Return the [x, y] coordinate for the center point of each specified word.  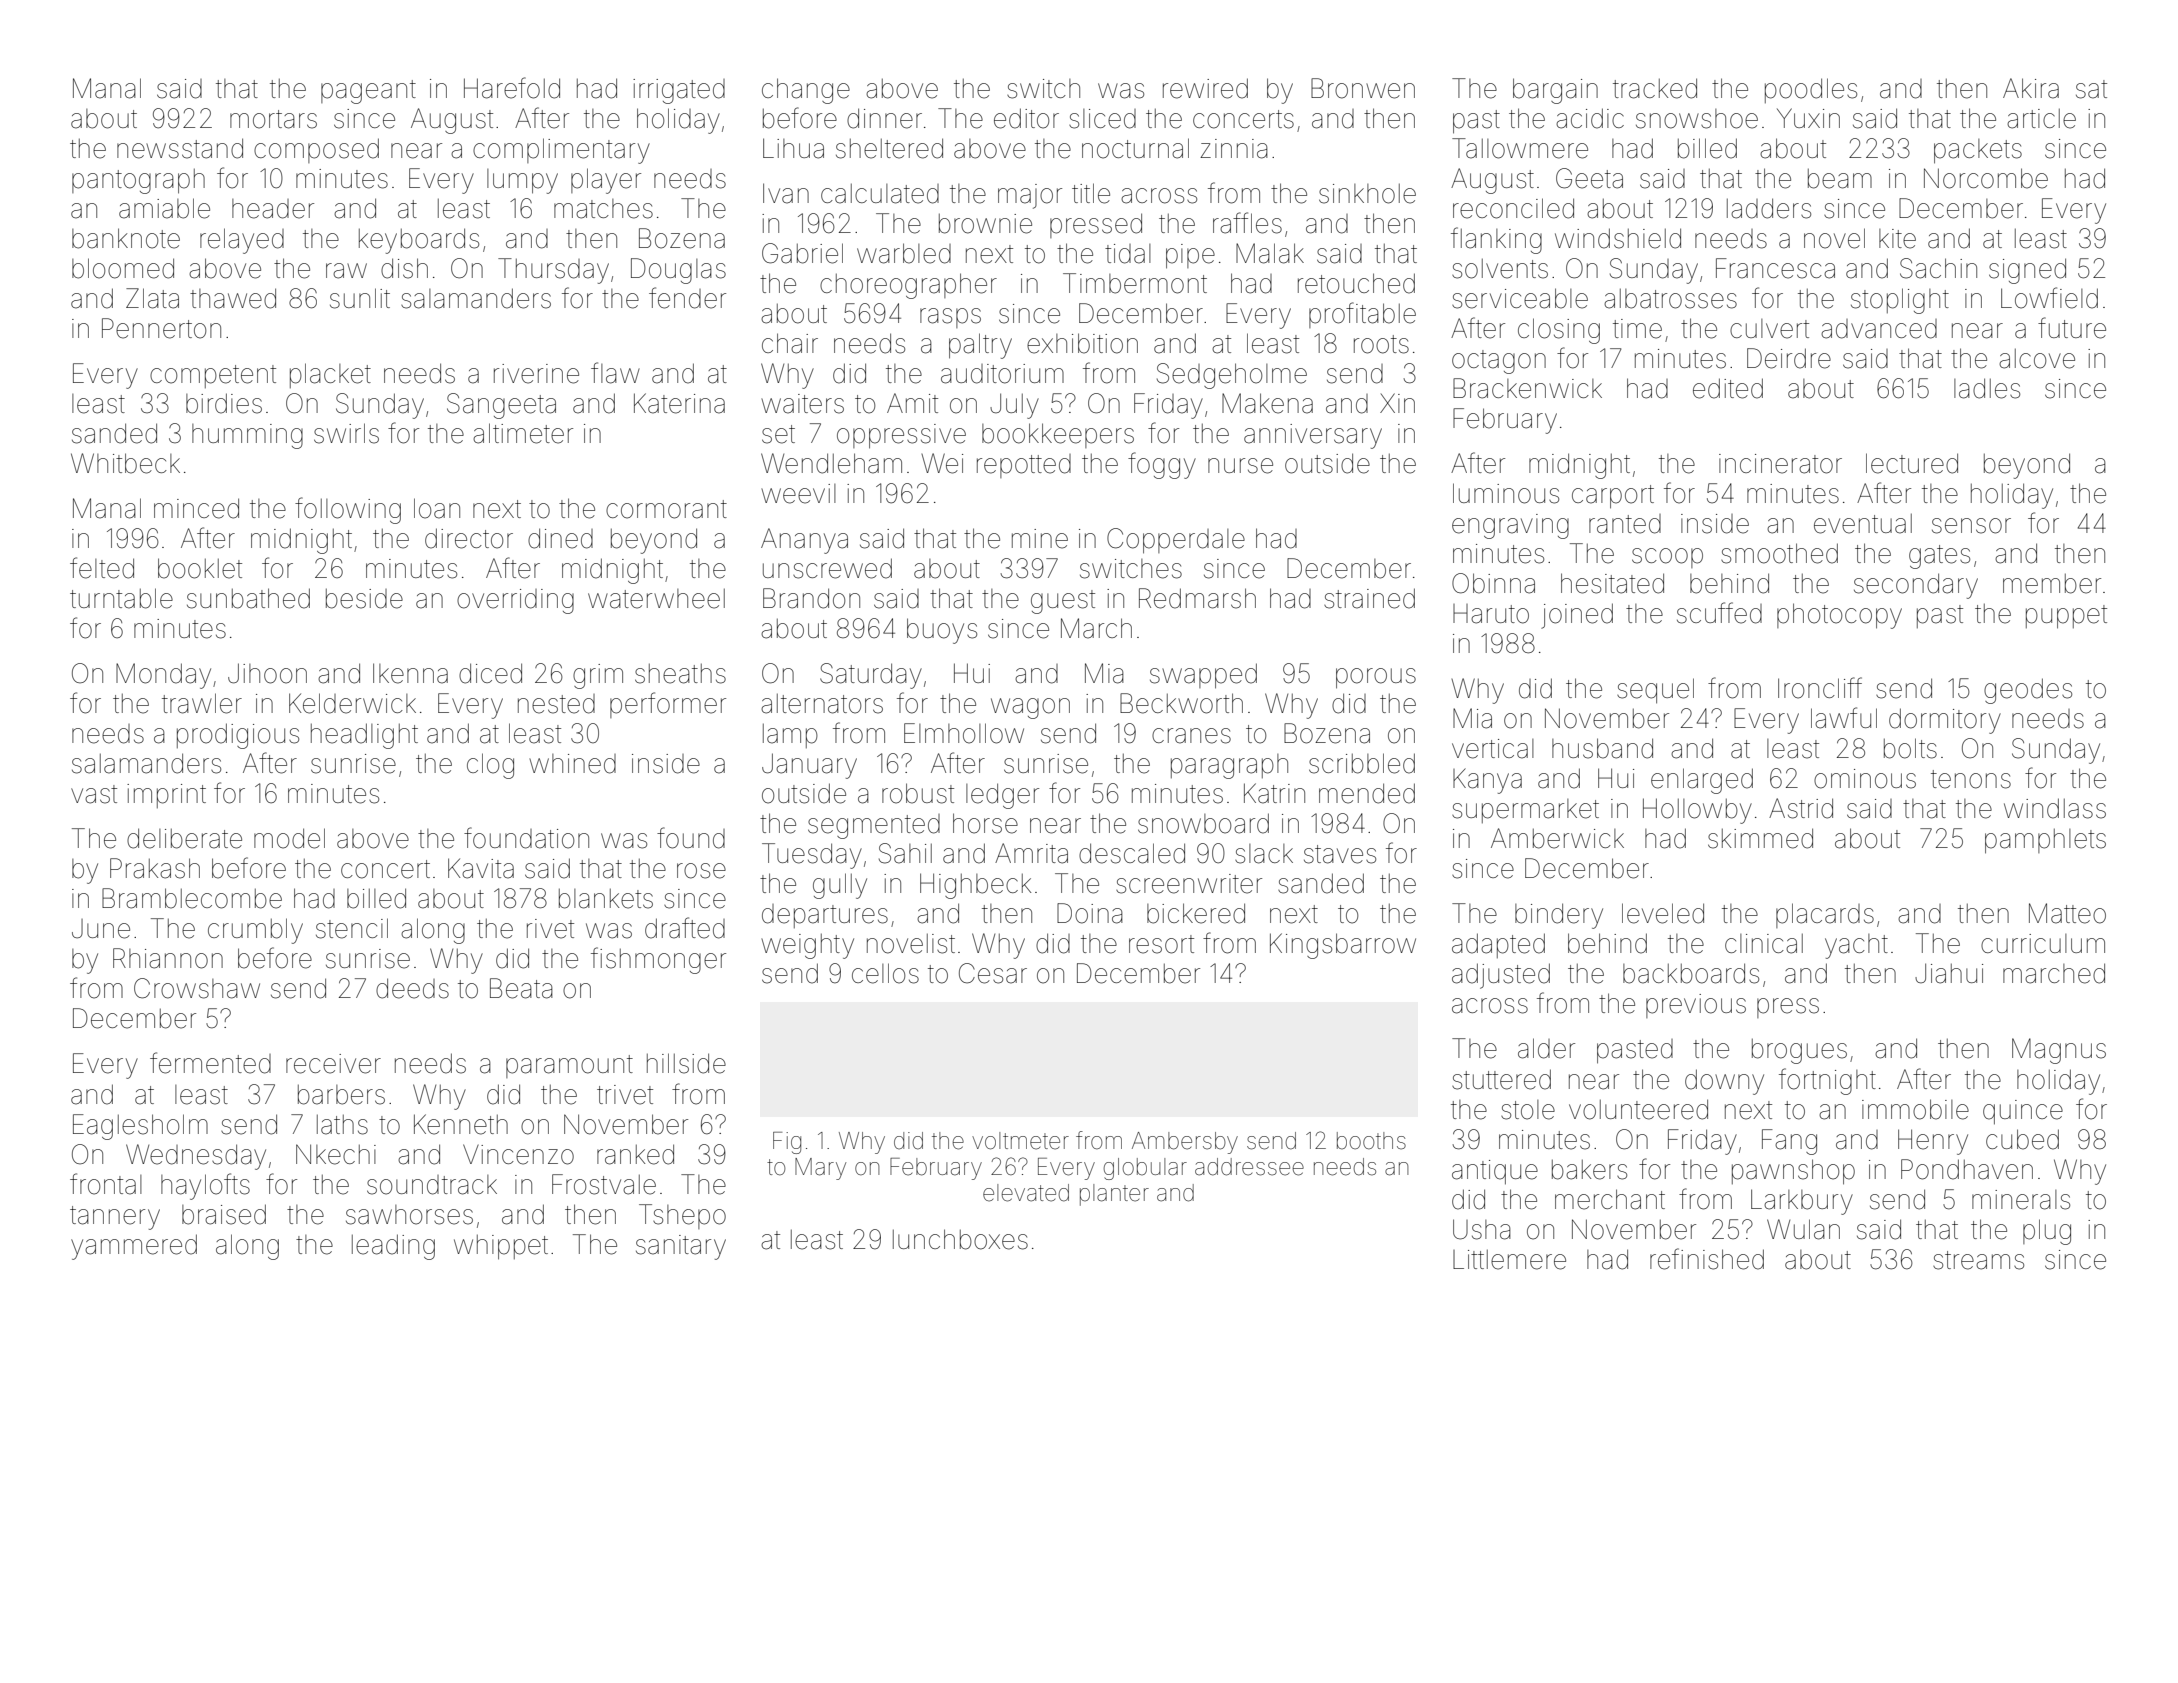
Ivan [786, 193]
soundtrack [432, 1185]
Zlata [152, 298]
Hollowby [1697, 811]
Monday [163, 676]
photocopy [1839, 616]
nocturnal [1135, 148]
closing [1559, 331]
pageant [368, 92]
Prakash [155, 868]
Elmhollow [964, 733]
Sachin [1938, 268]
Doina [1090, 913]
